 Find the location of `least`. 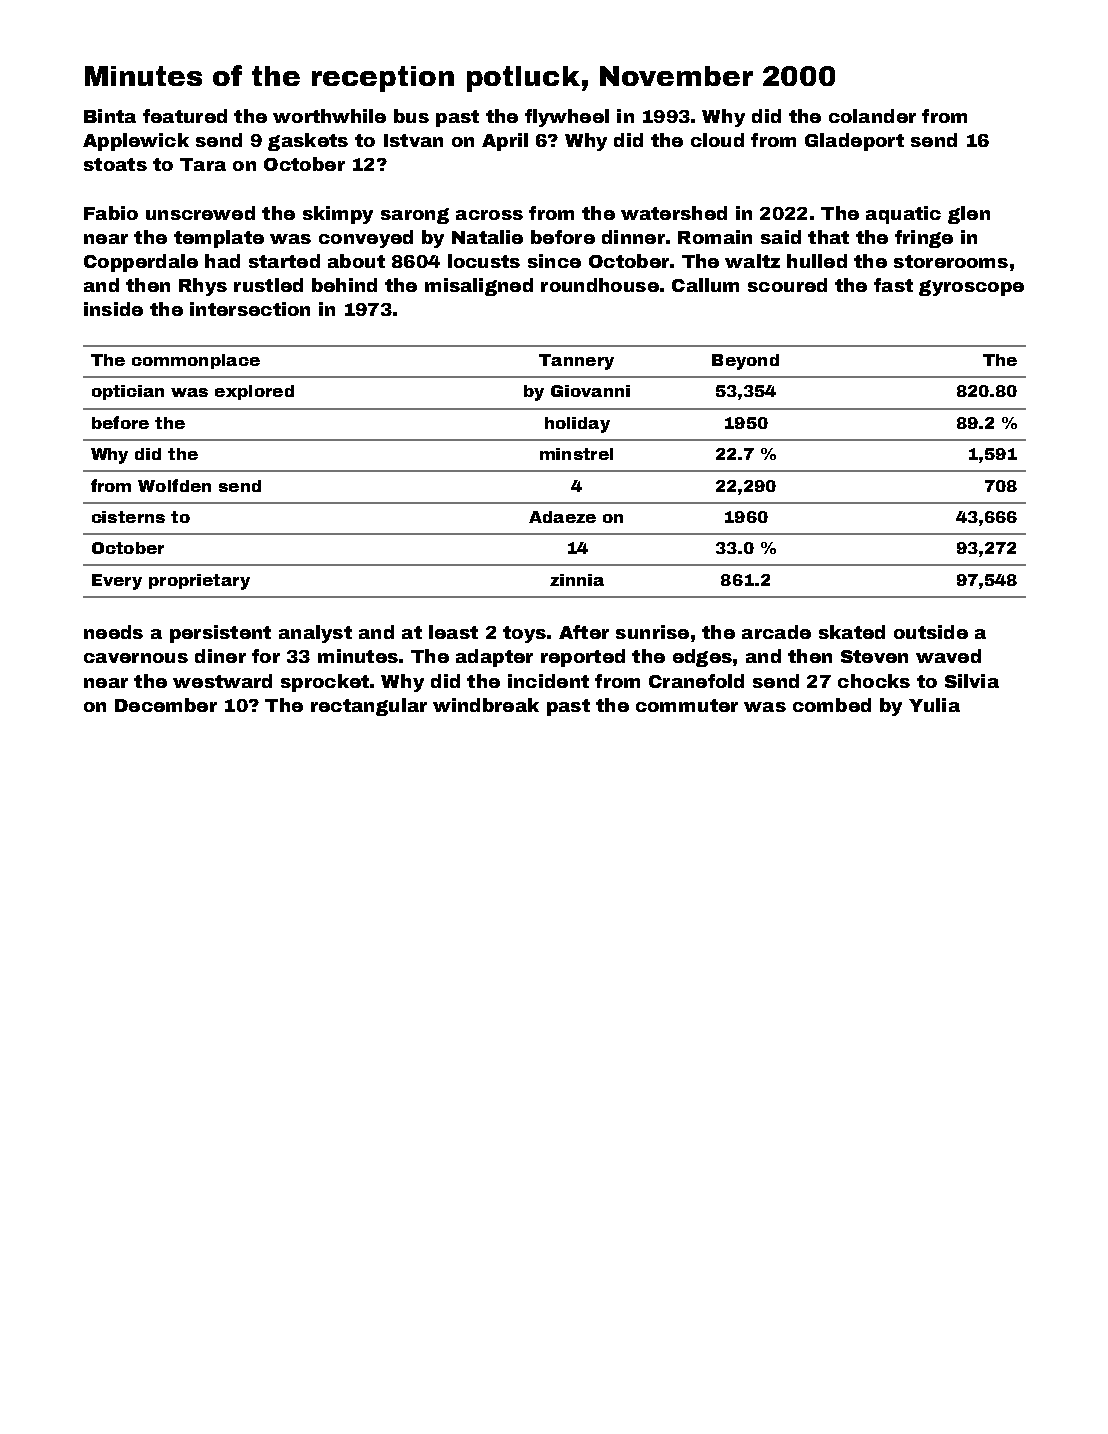

least is located at coordinates (453, 632).
